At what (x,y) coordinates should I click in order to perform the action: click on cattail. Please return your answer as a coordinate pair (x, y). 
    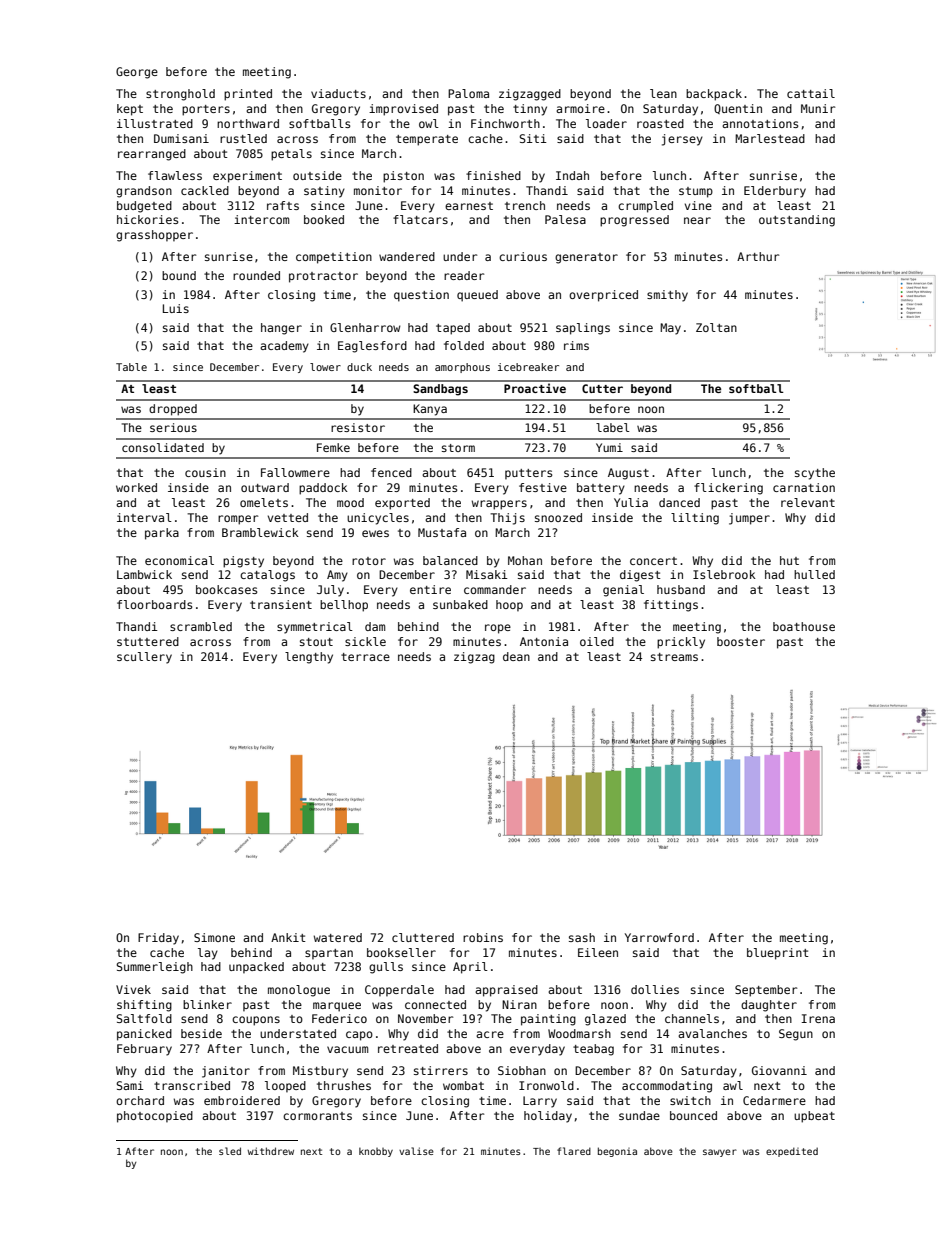
    Looking at the image, I should click on (811, 93).
